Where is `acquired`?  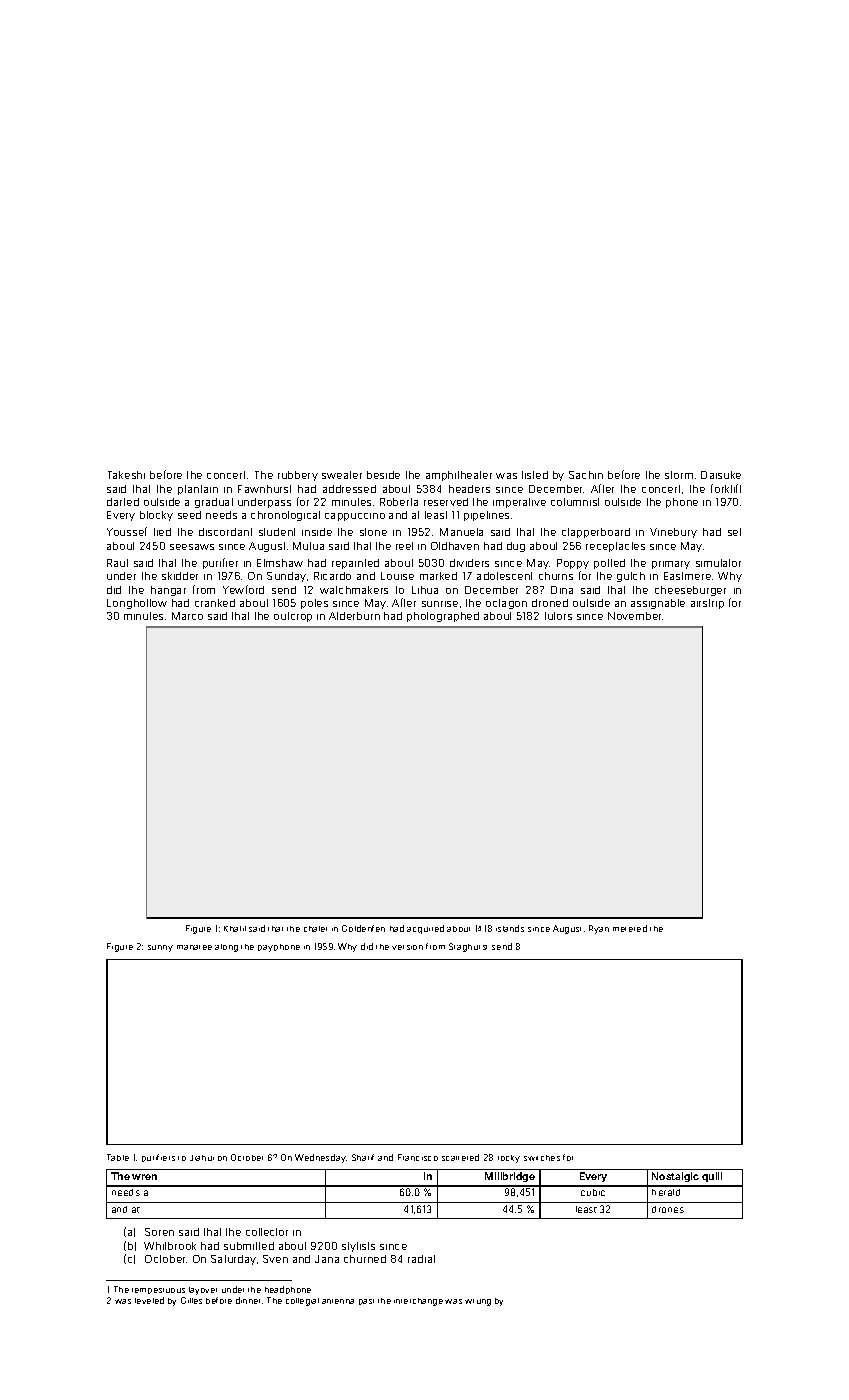 acquired is located at coordinates (425, 929).
